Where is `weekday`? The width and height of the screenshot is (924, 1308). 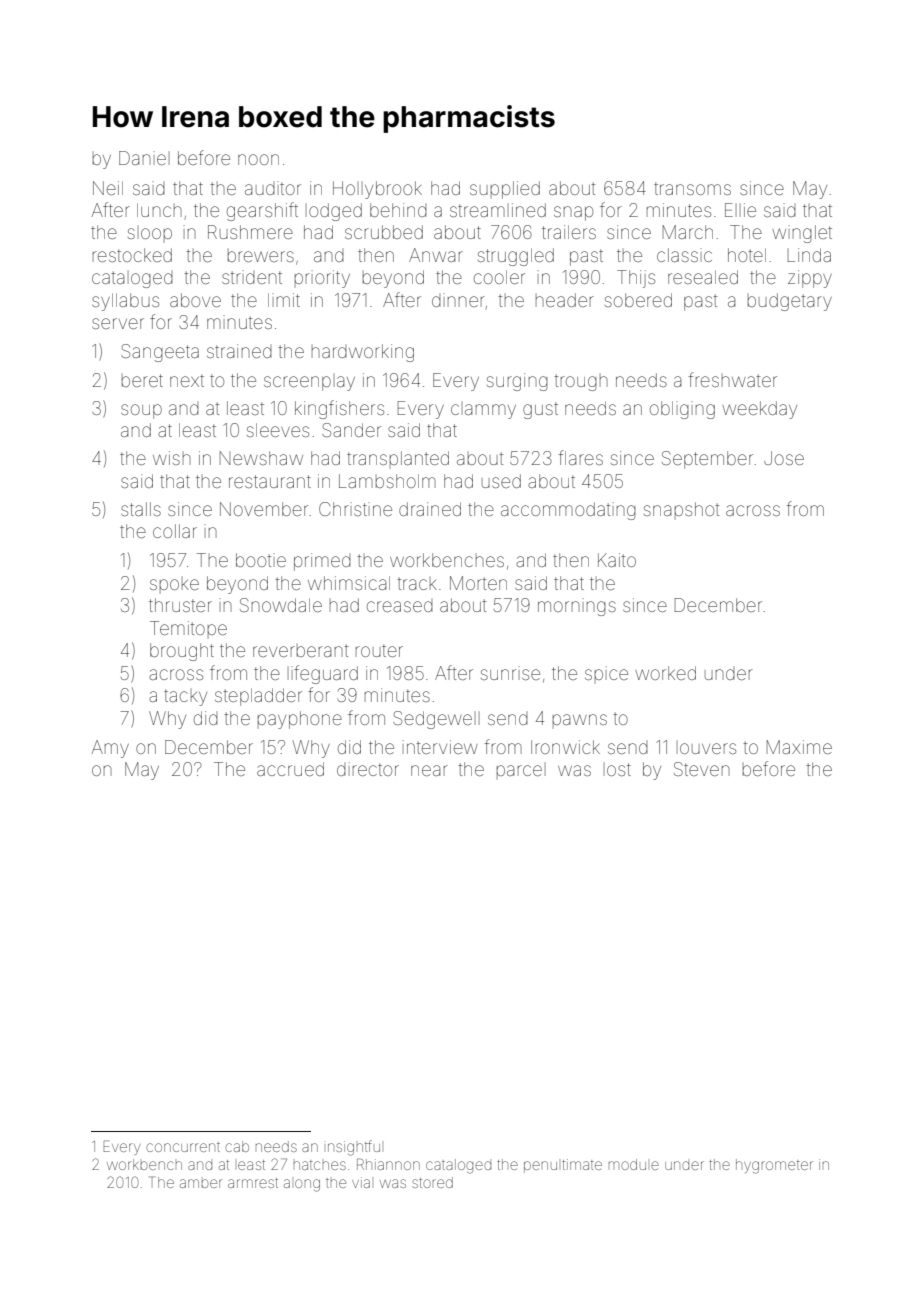
weekday is located at coordinates (759, 410).
